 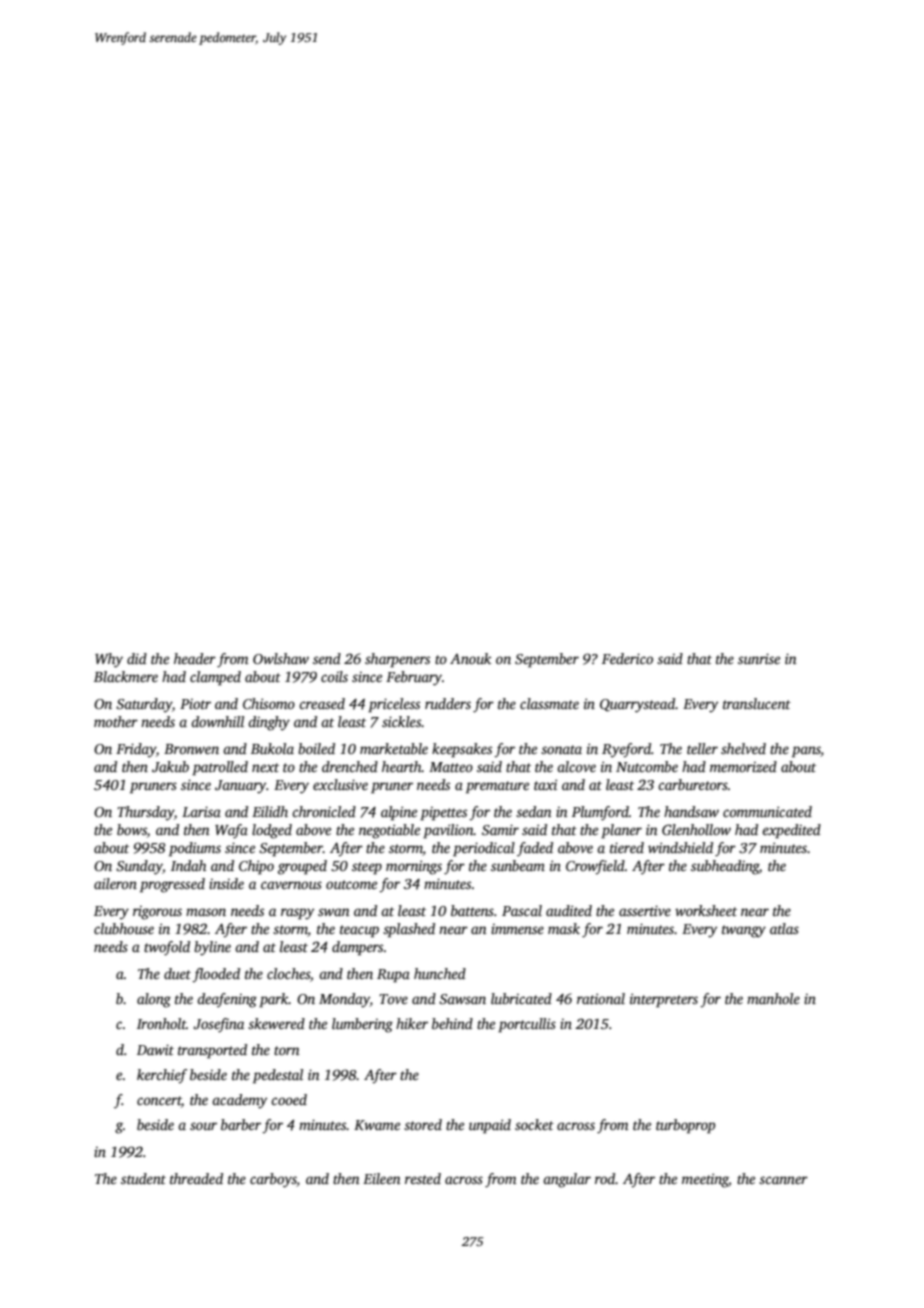 I want to click on premature, so click(x=497, y=787).
